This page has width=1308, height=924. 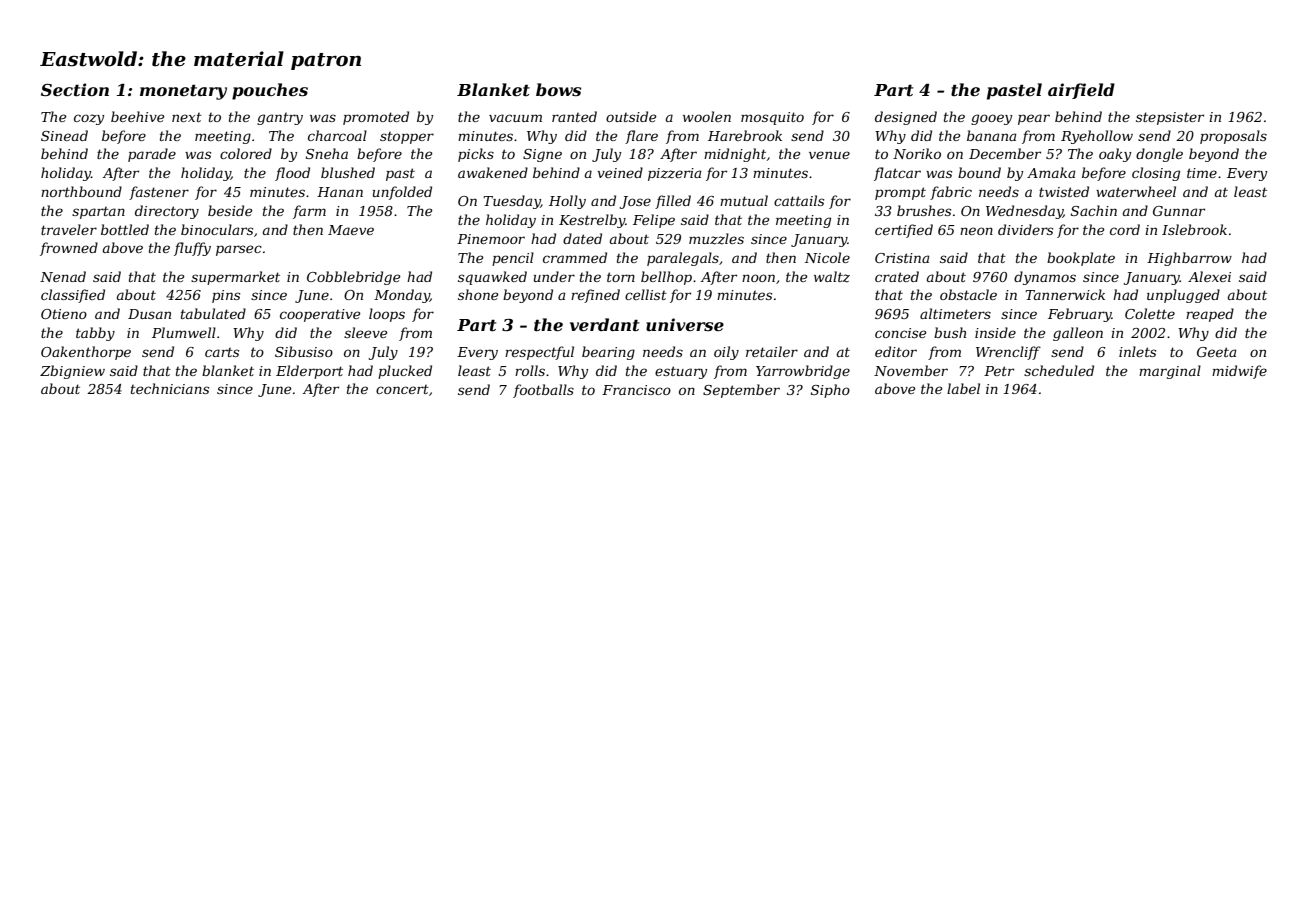 What do you see at coordinates (1051, 172) in the page?
I see `Amaka` at bounding box center [1051, 172].
